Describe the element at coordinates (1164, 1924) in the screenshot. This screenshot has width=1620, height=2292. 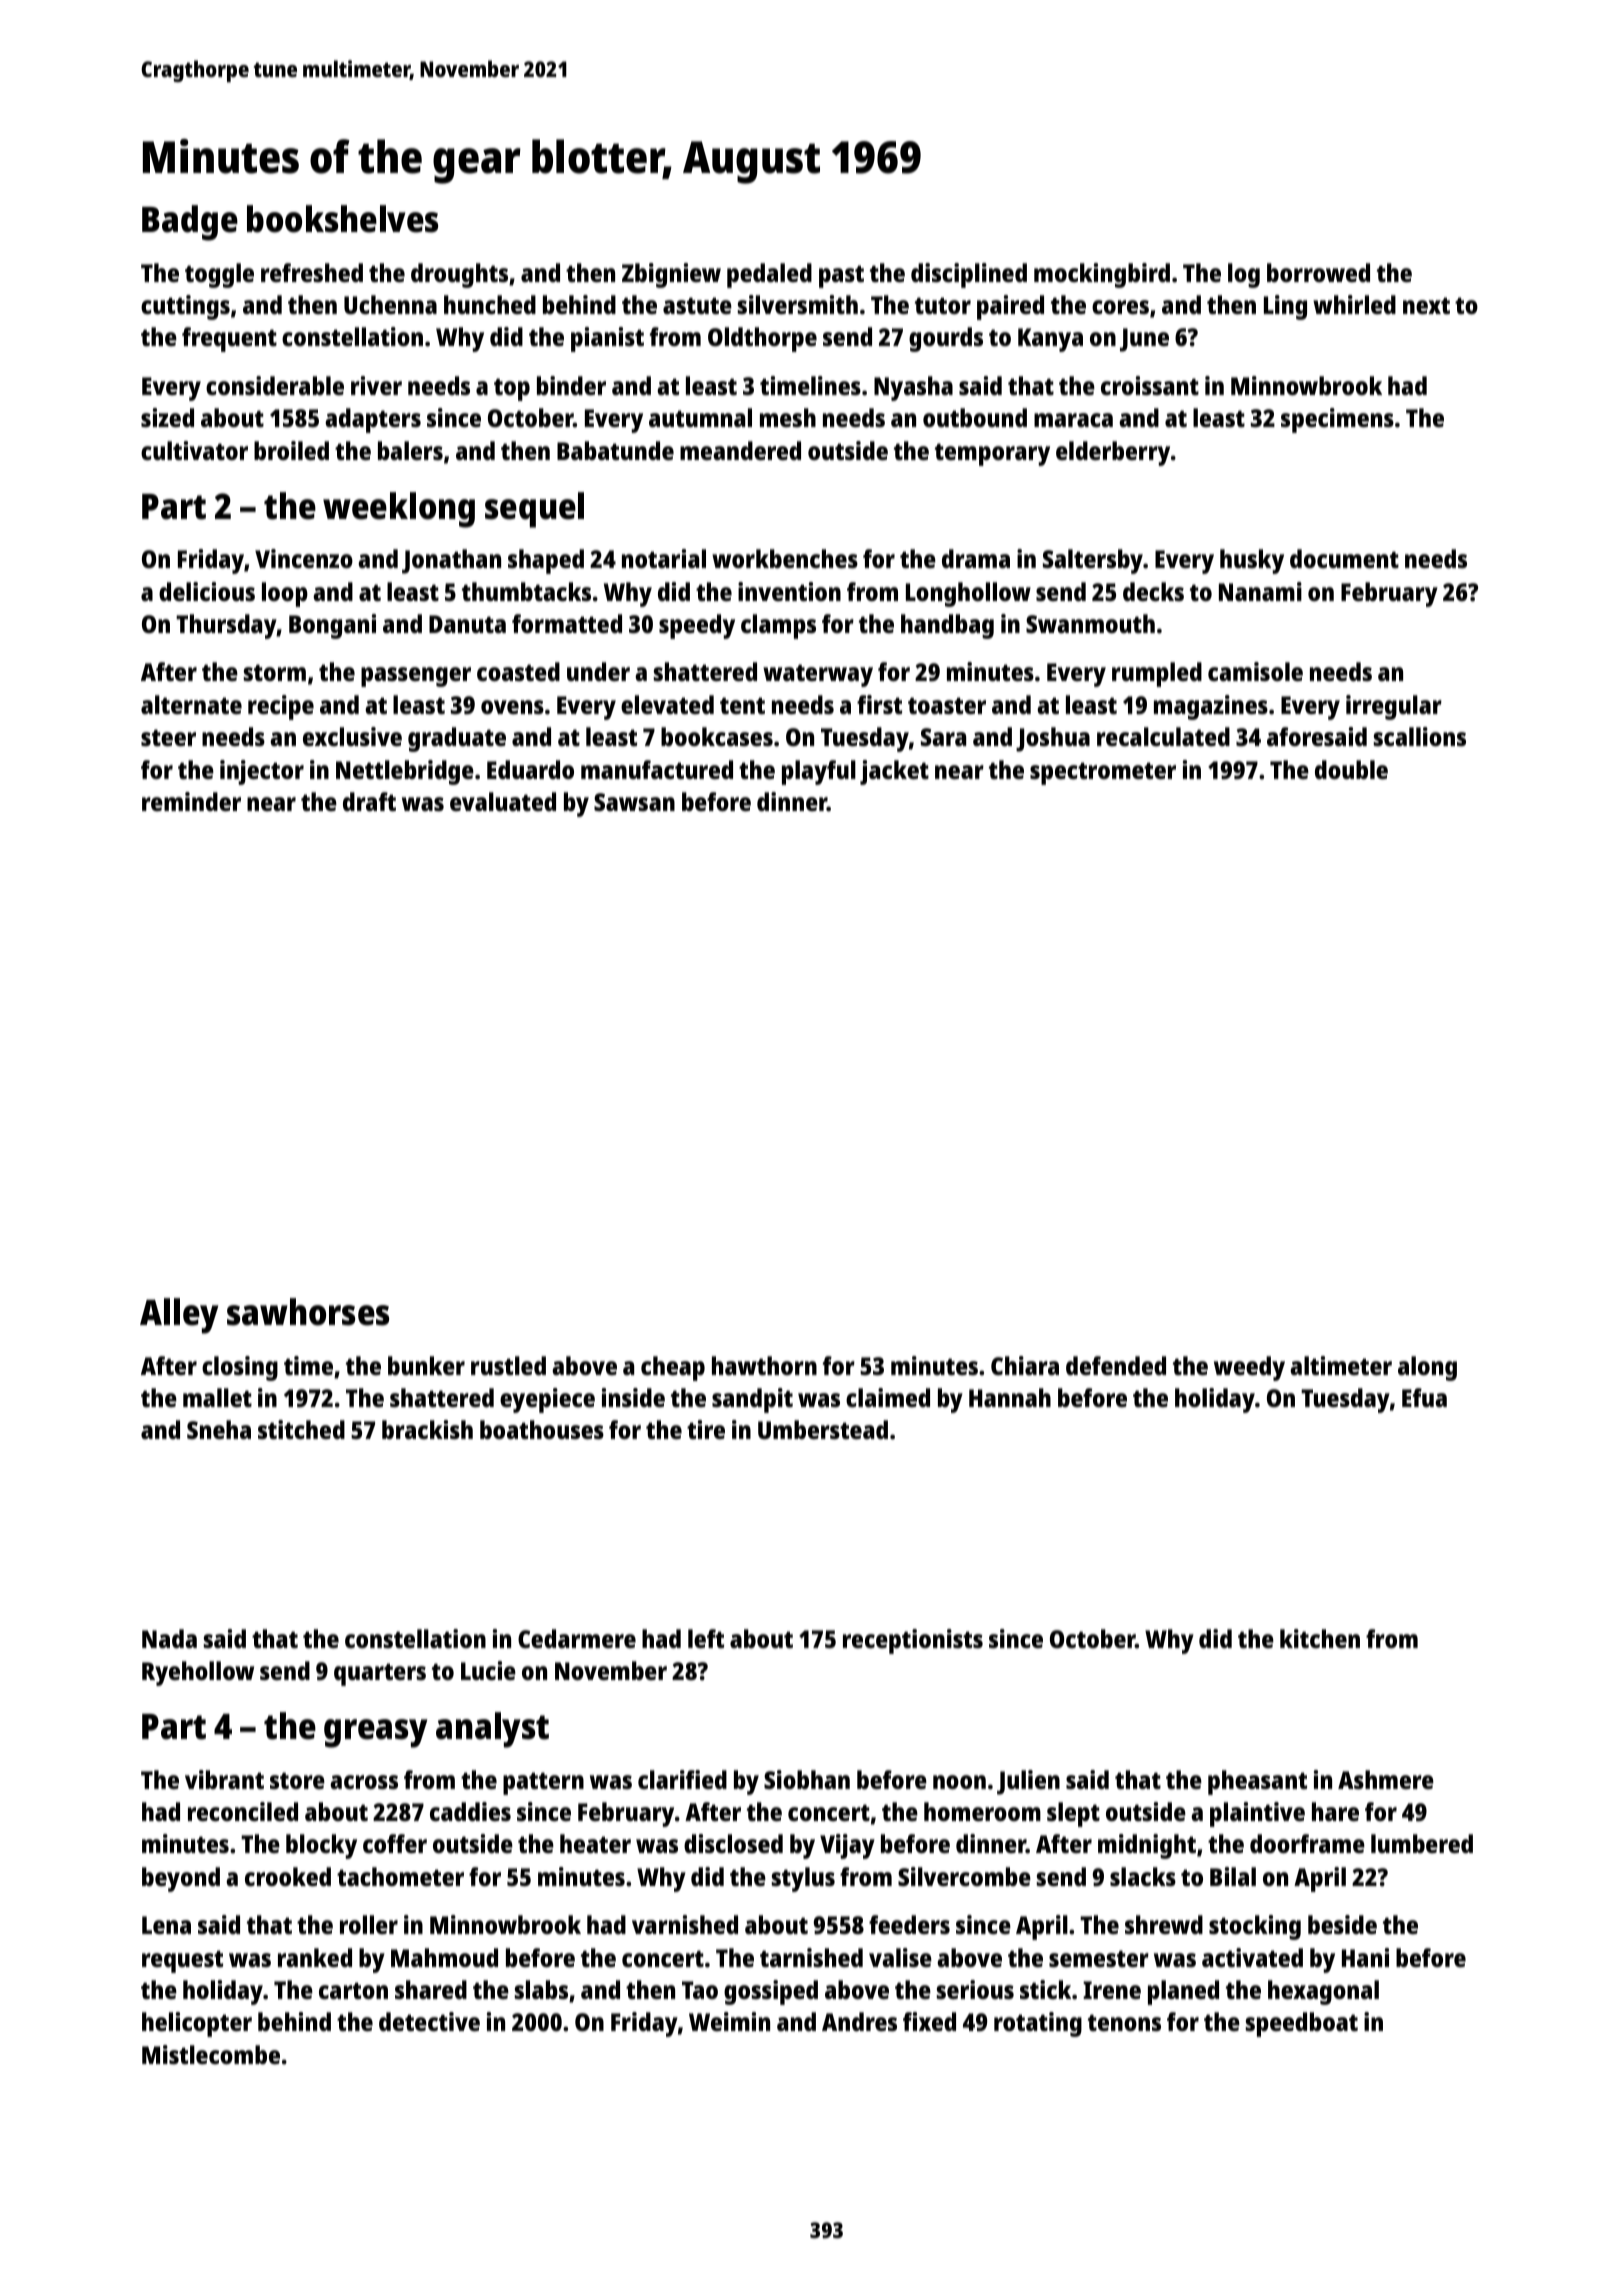
I see `shrewd` at that location.
